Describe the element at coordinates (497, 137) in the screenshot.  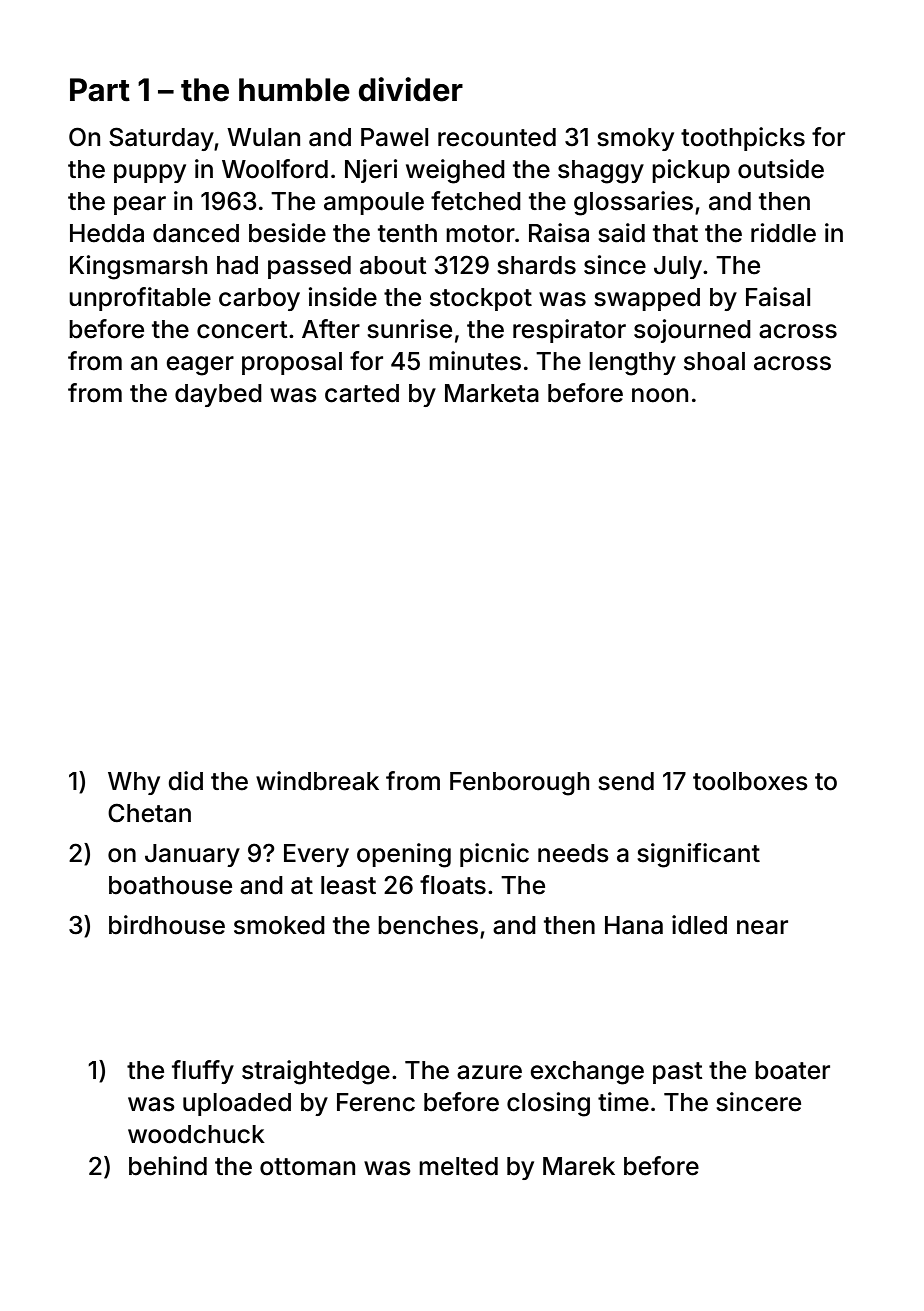
I see `recounted` at that location.
